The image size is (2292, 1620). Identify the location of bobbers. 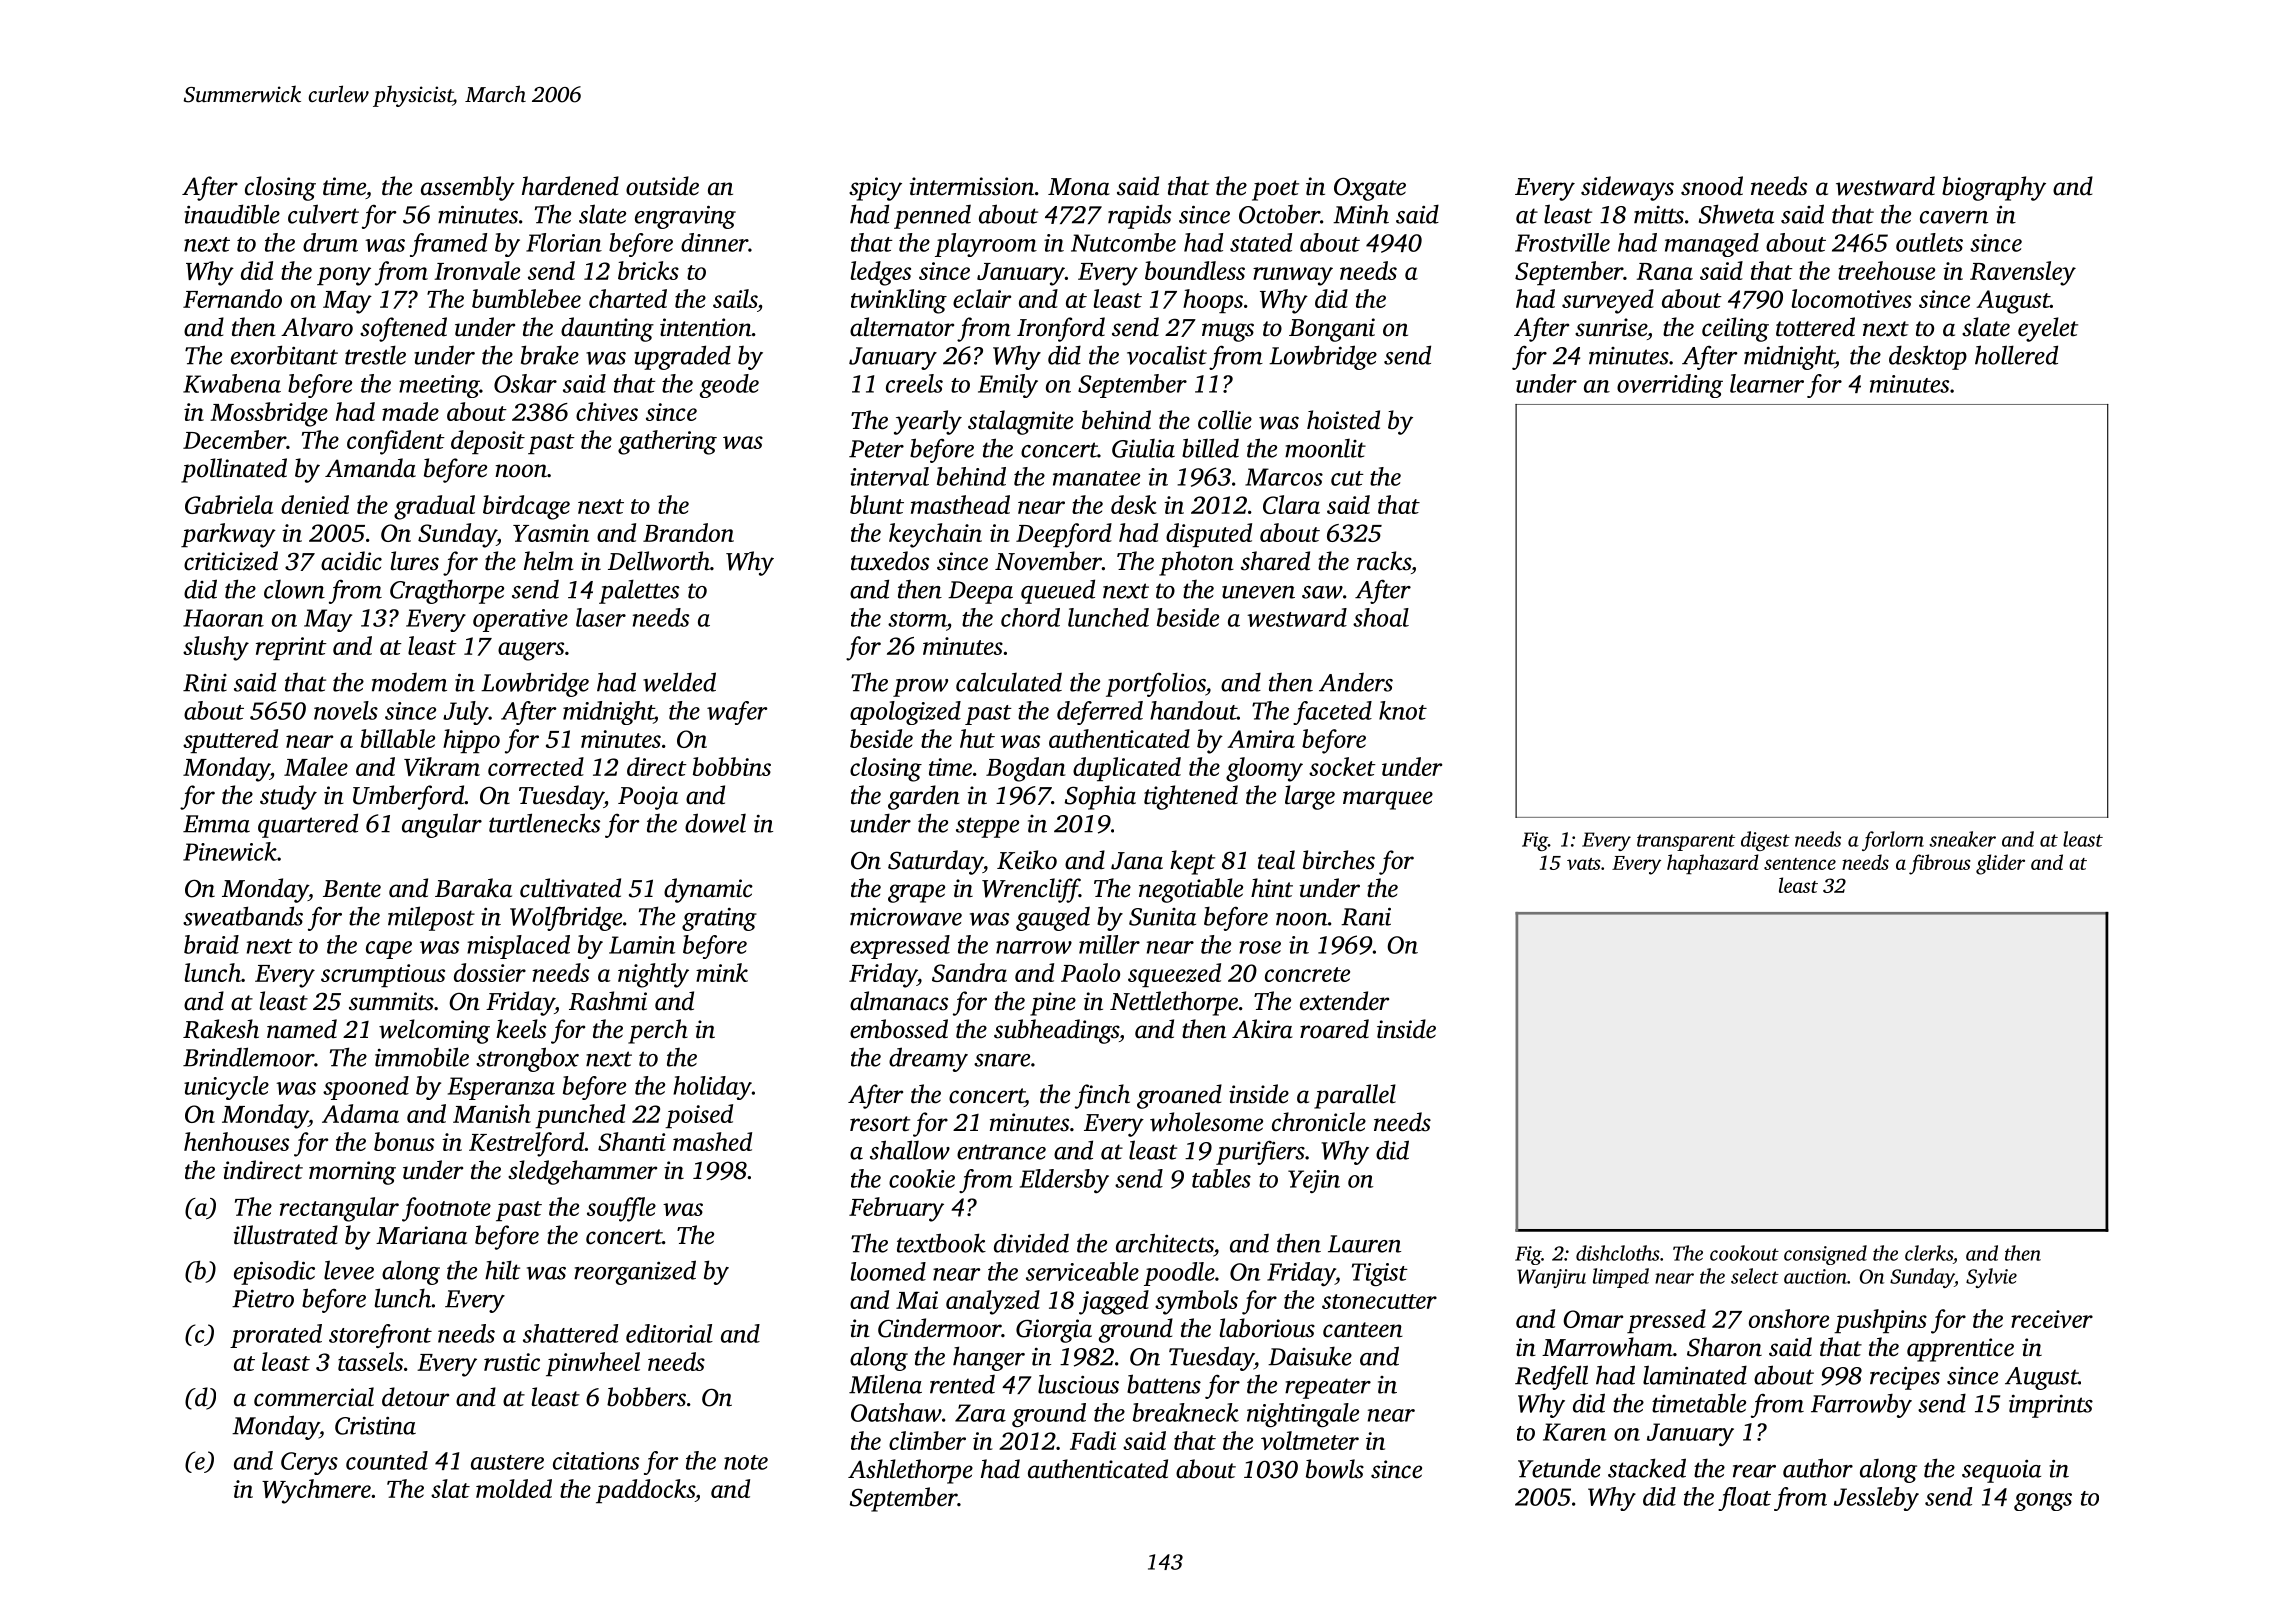
(646, 1397).
